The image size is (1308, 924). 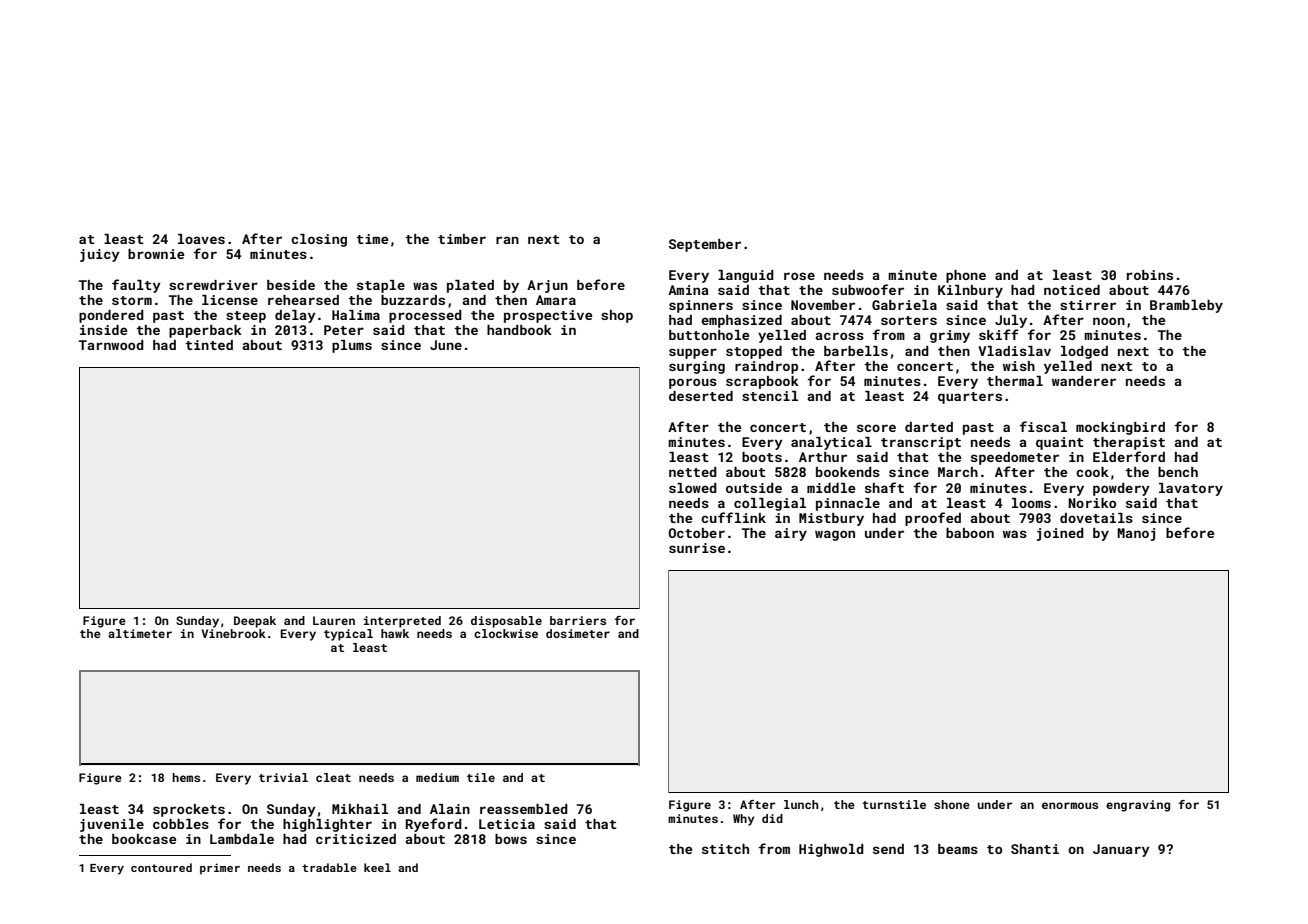 What do you see at coordinates (693, 488) in the screenshot?
I see `slowed` at bounding box center [693, 488].
